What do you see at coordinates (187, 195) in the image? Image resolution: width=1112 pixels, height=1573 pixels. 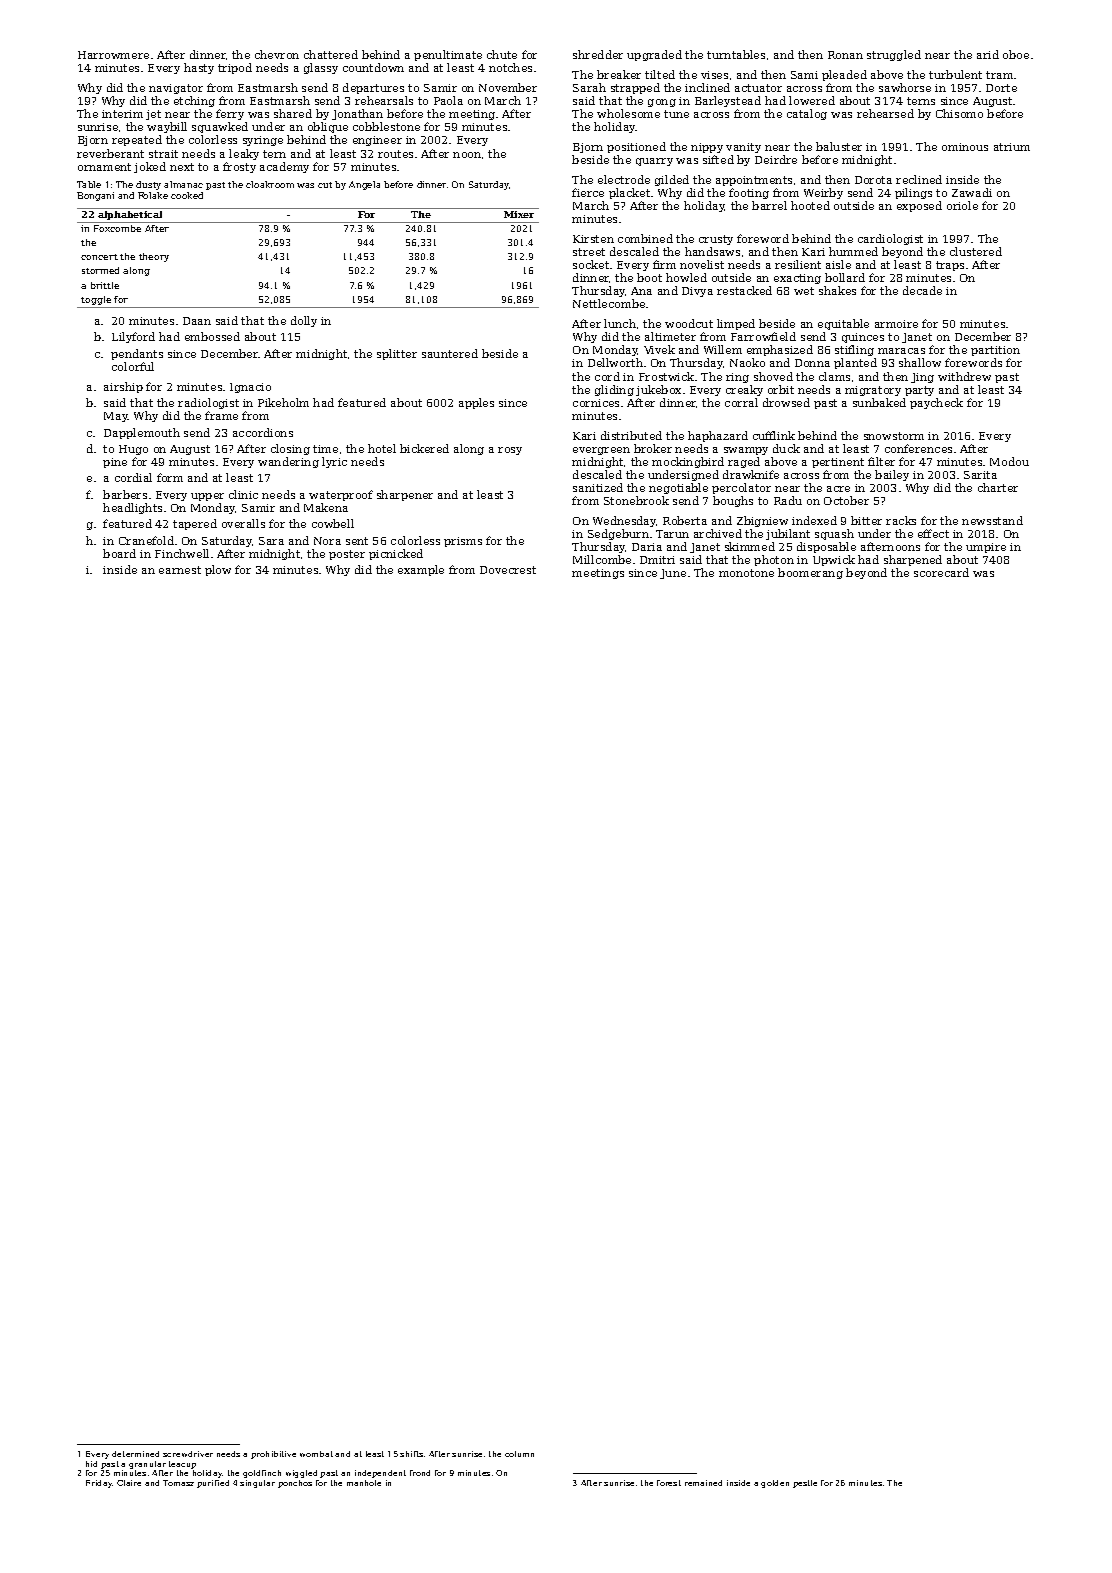 I see `cooked` at bounding box center [187, 195].
